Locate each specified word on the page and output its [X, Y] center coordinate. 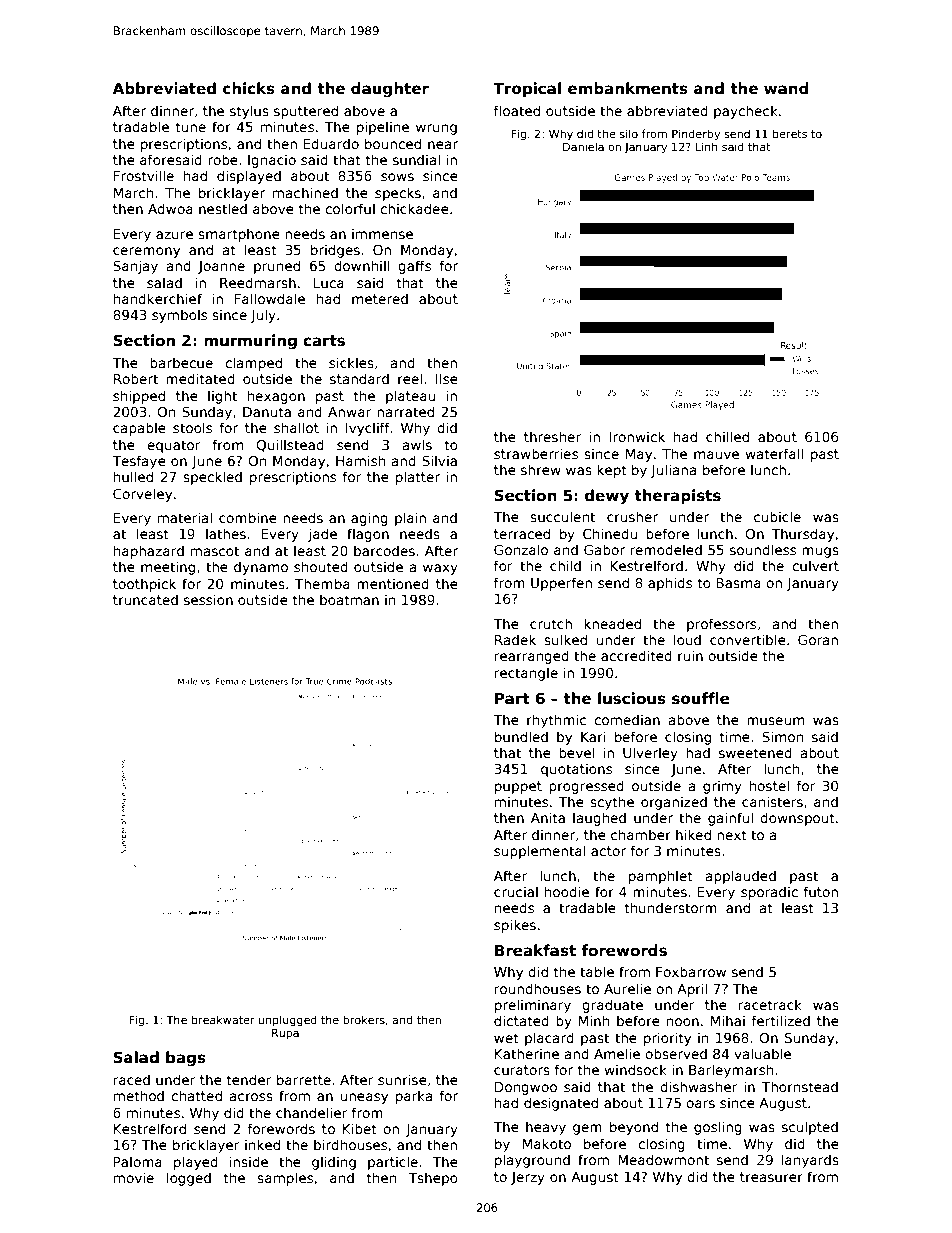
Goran [818, 640]
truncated [145, 599]
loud [687, 639]
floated [517, 110]
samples [285, 1179]
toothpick [144, 585]
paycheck [746, 112]
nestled [223, 208]
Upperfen [561, 584]
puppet [518, 787]
